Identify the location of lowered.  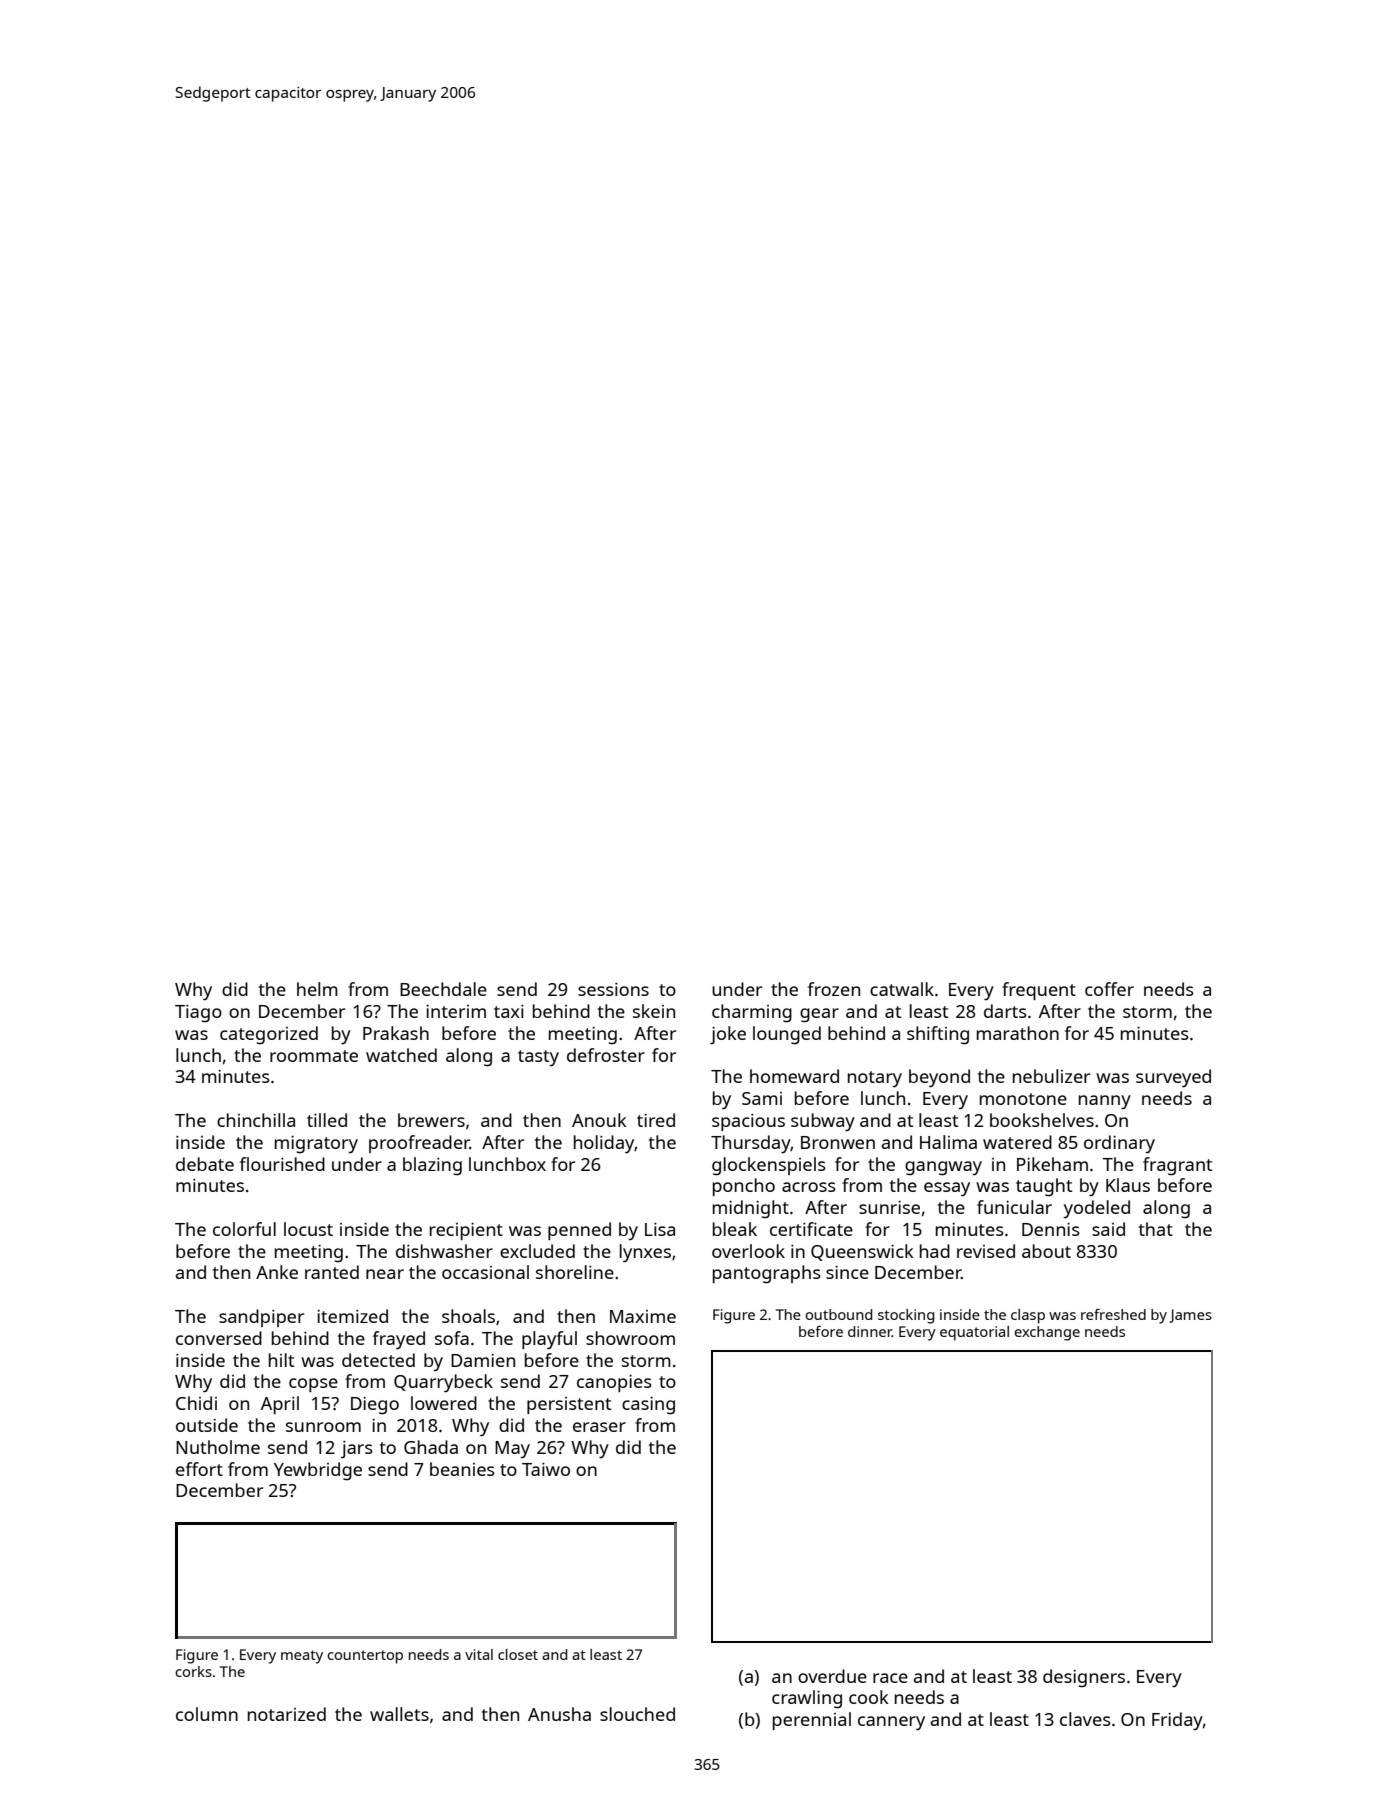
(444, 1403).
